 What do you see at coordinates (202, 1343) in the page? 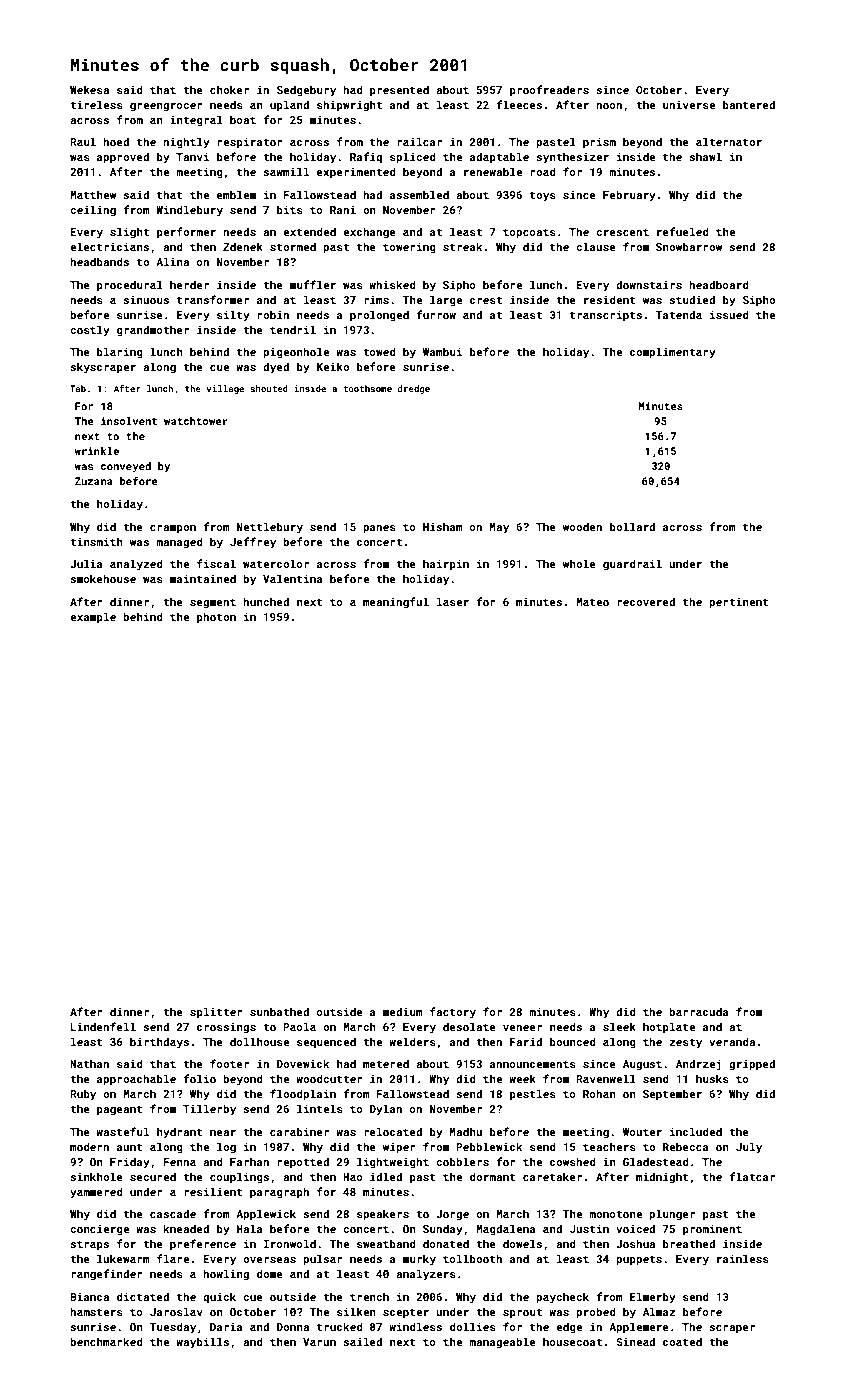
I see `waybills` at bounding box center [202, 1343].
